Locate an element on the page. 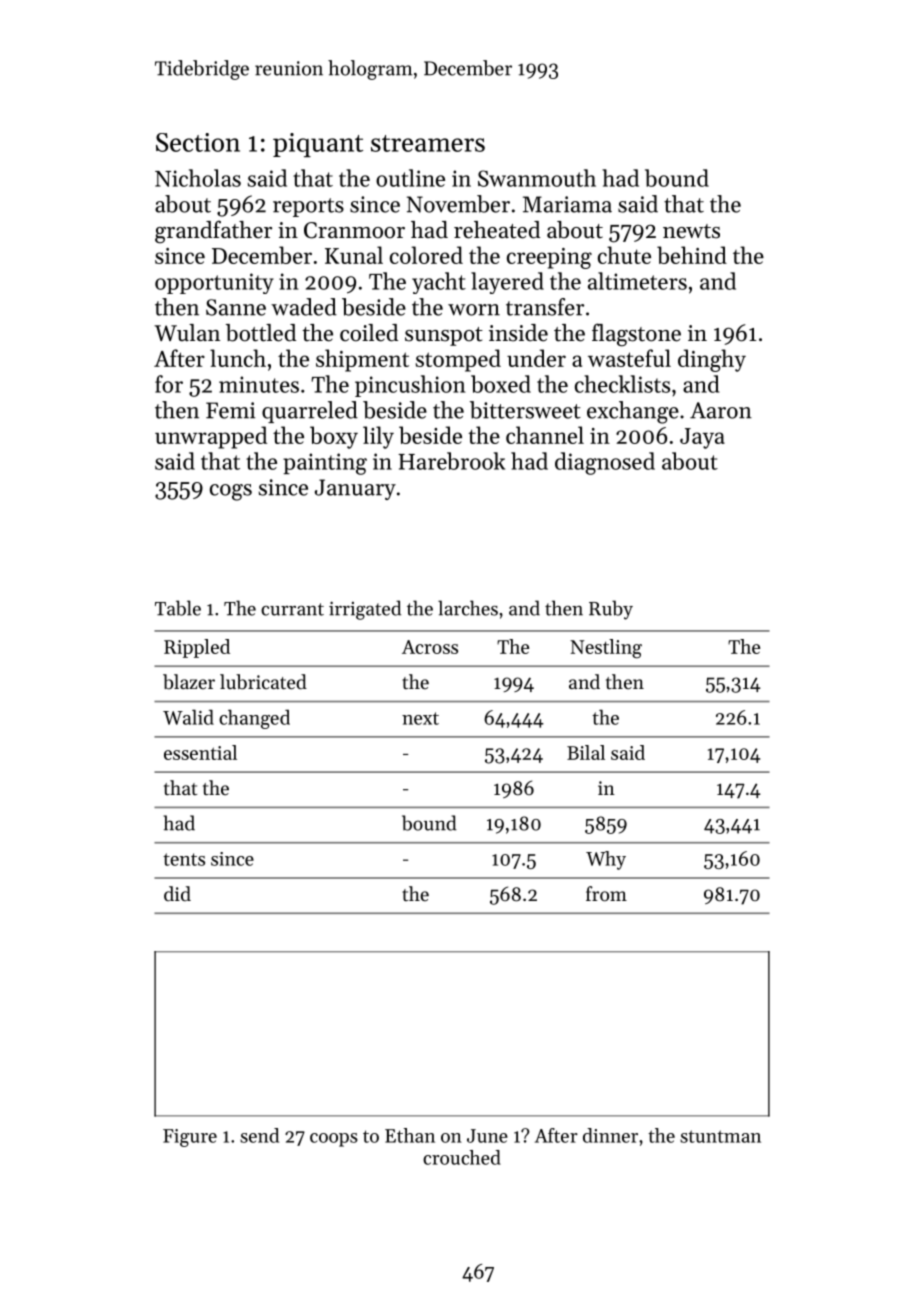  dinner is located at coordinates (610, 1135).
